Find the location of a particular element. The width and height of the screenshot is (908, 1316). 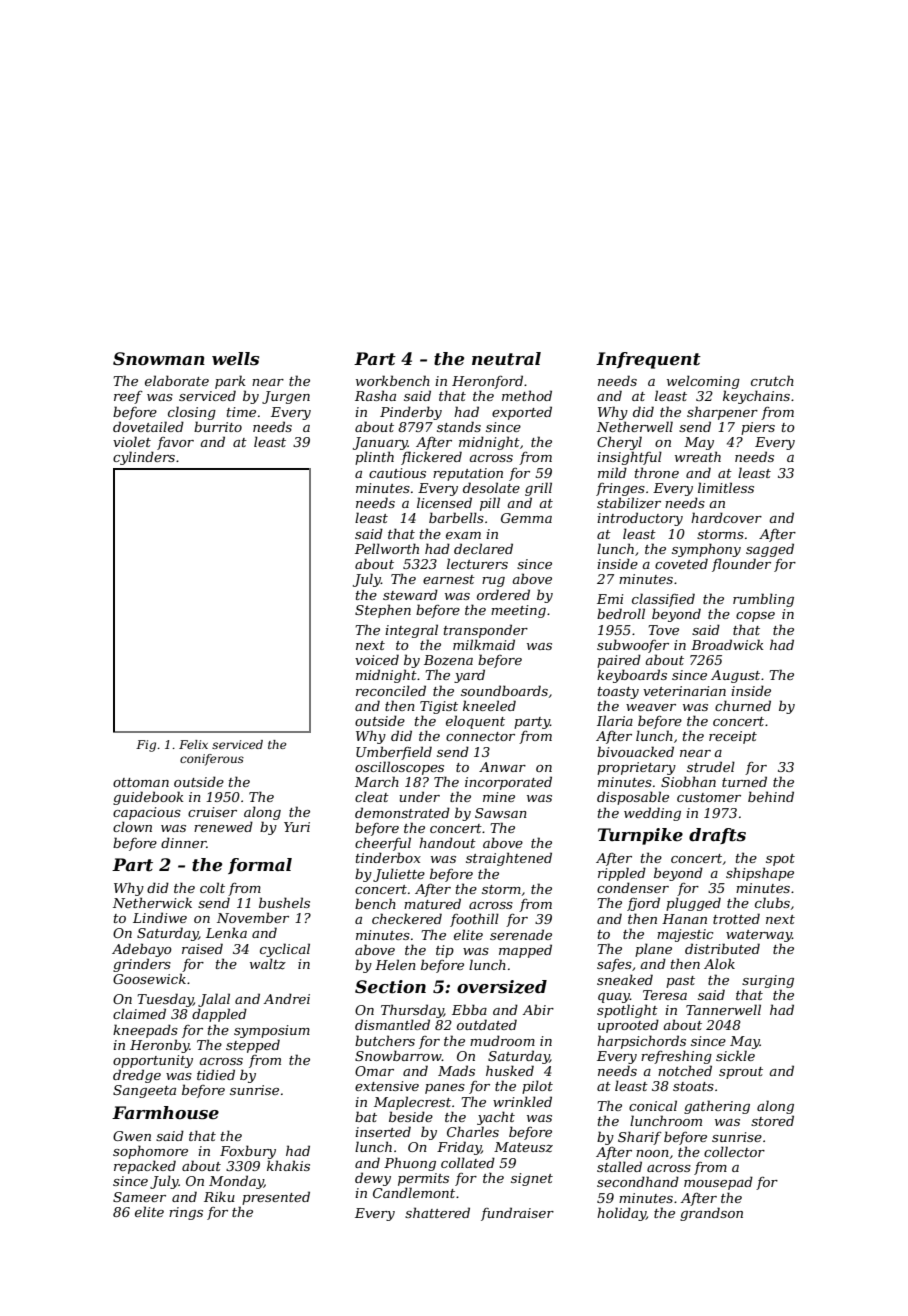

Yuri is located at coordinates (297, 827).
